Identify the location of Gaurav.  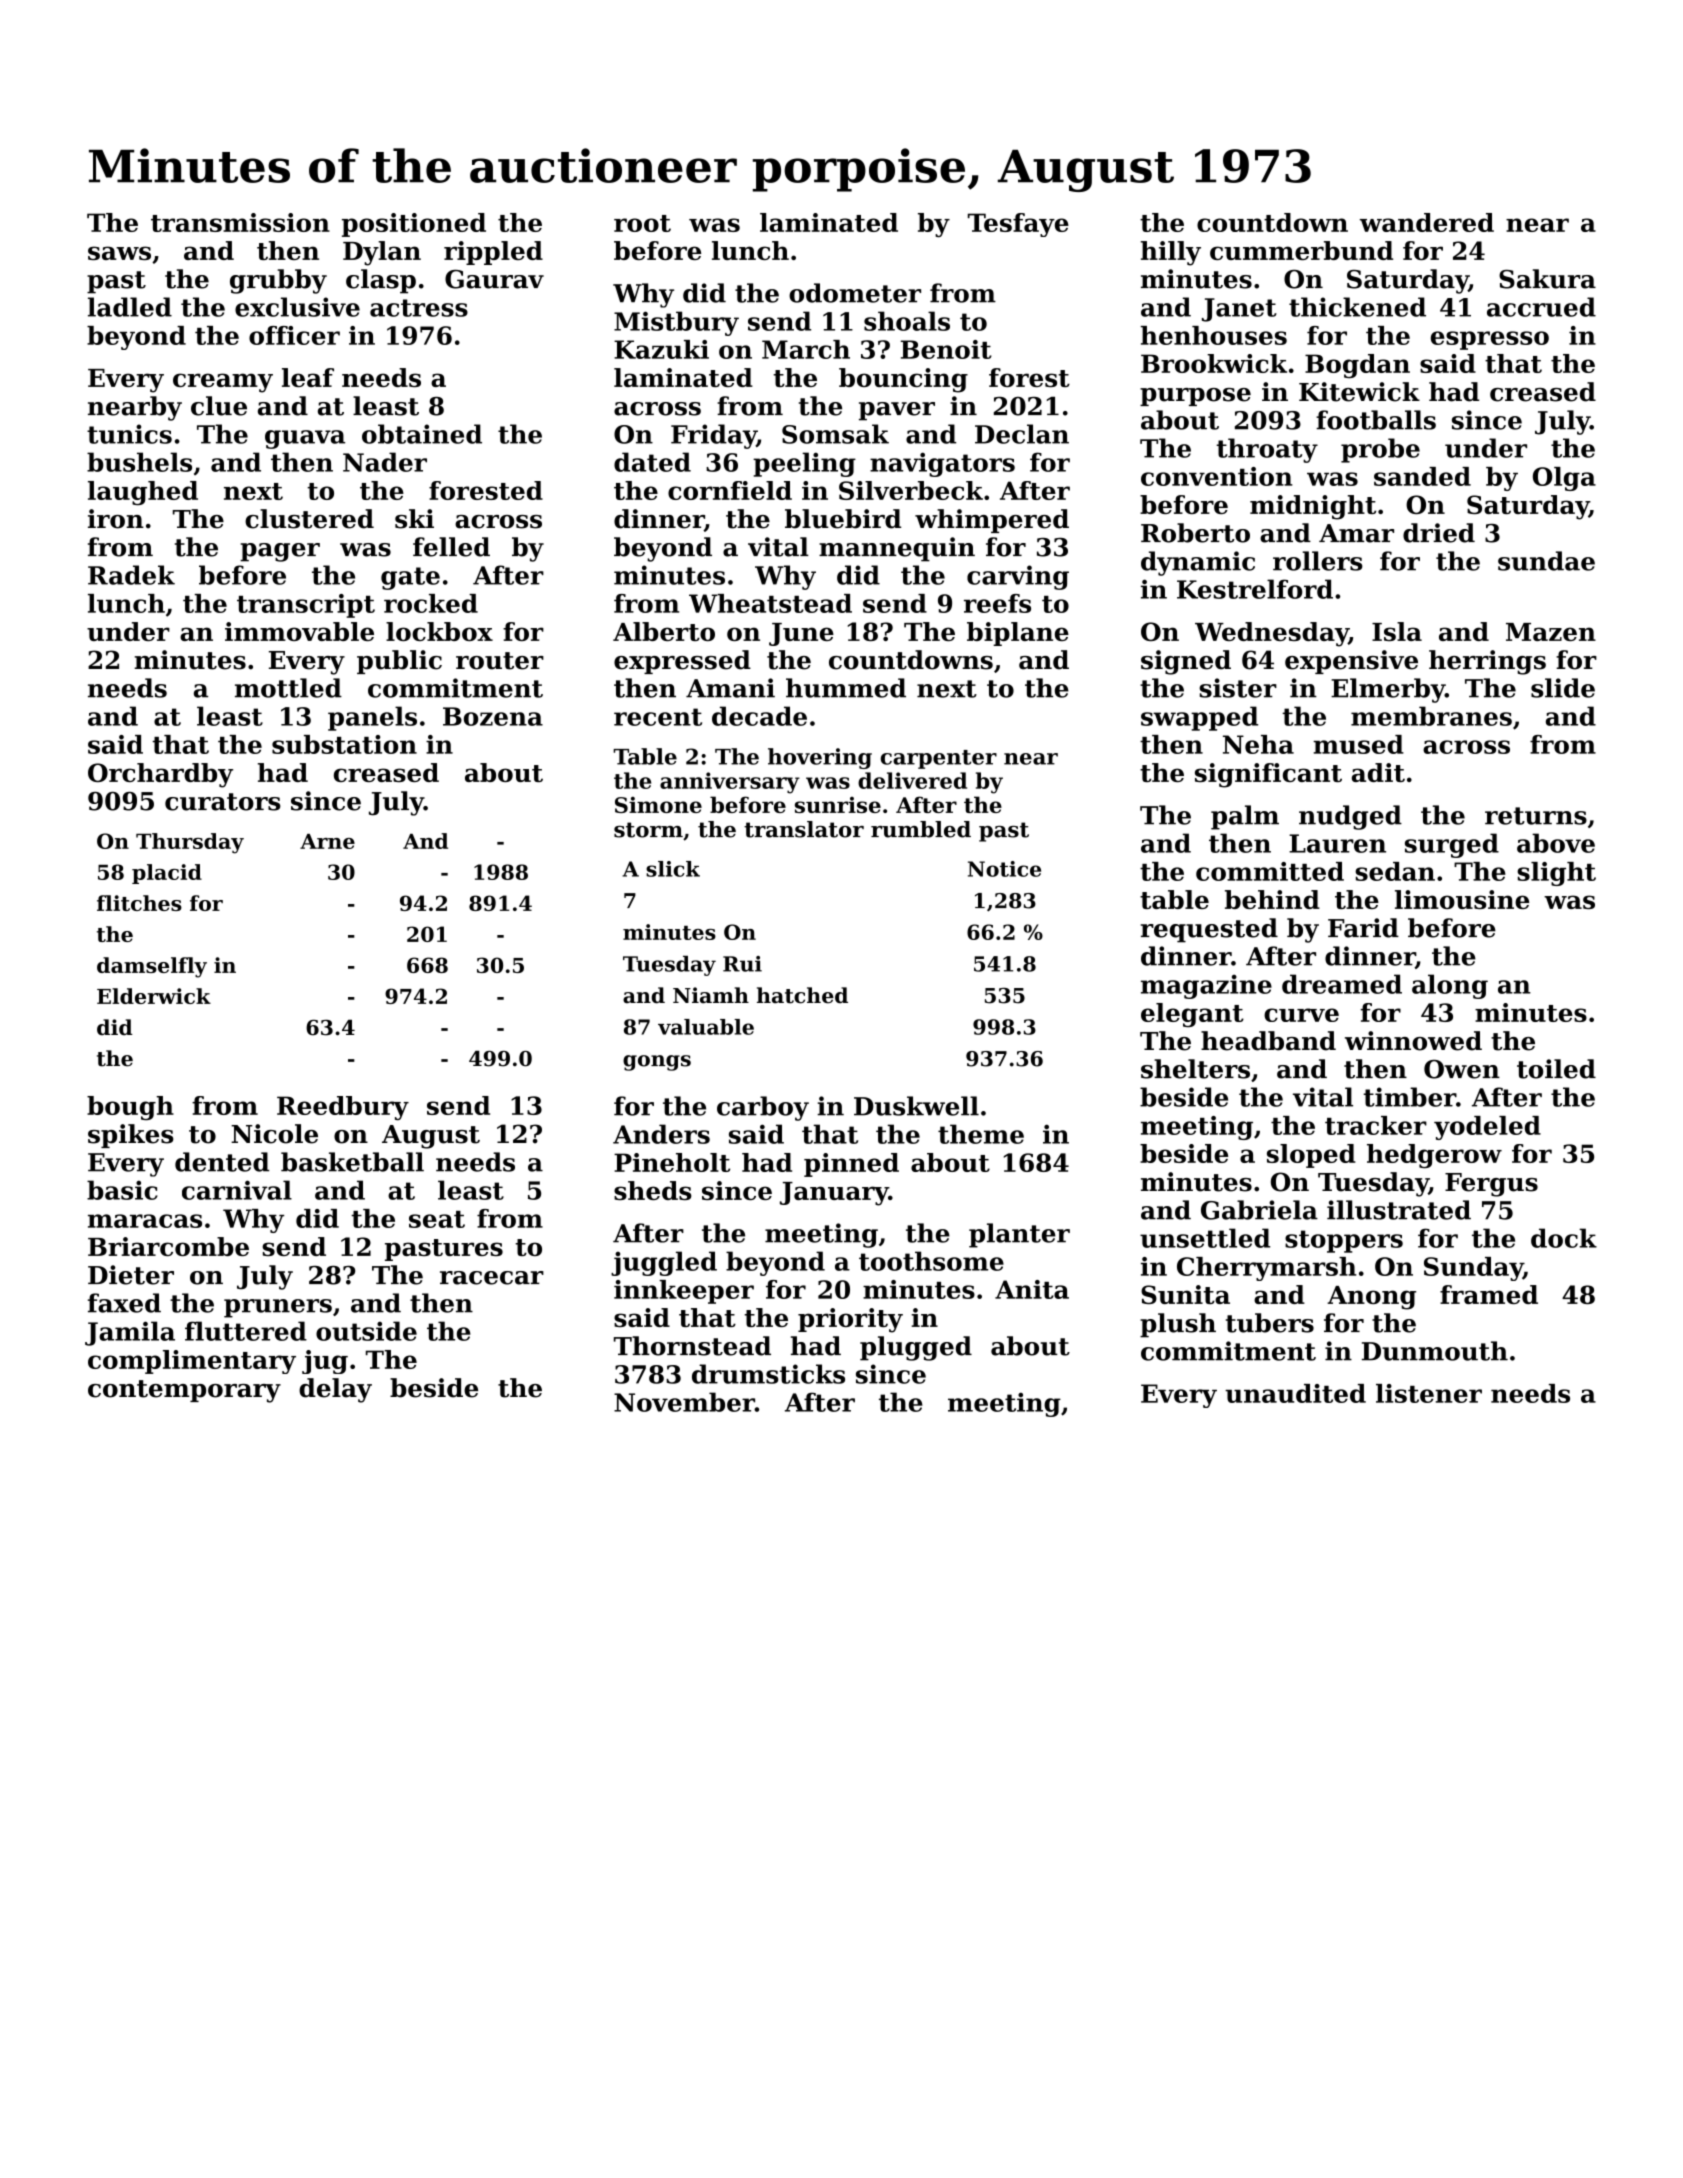
(494, 279).
